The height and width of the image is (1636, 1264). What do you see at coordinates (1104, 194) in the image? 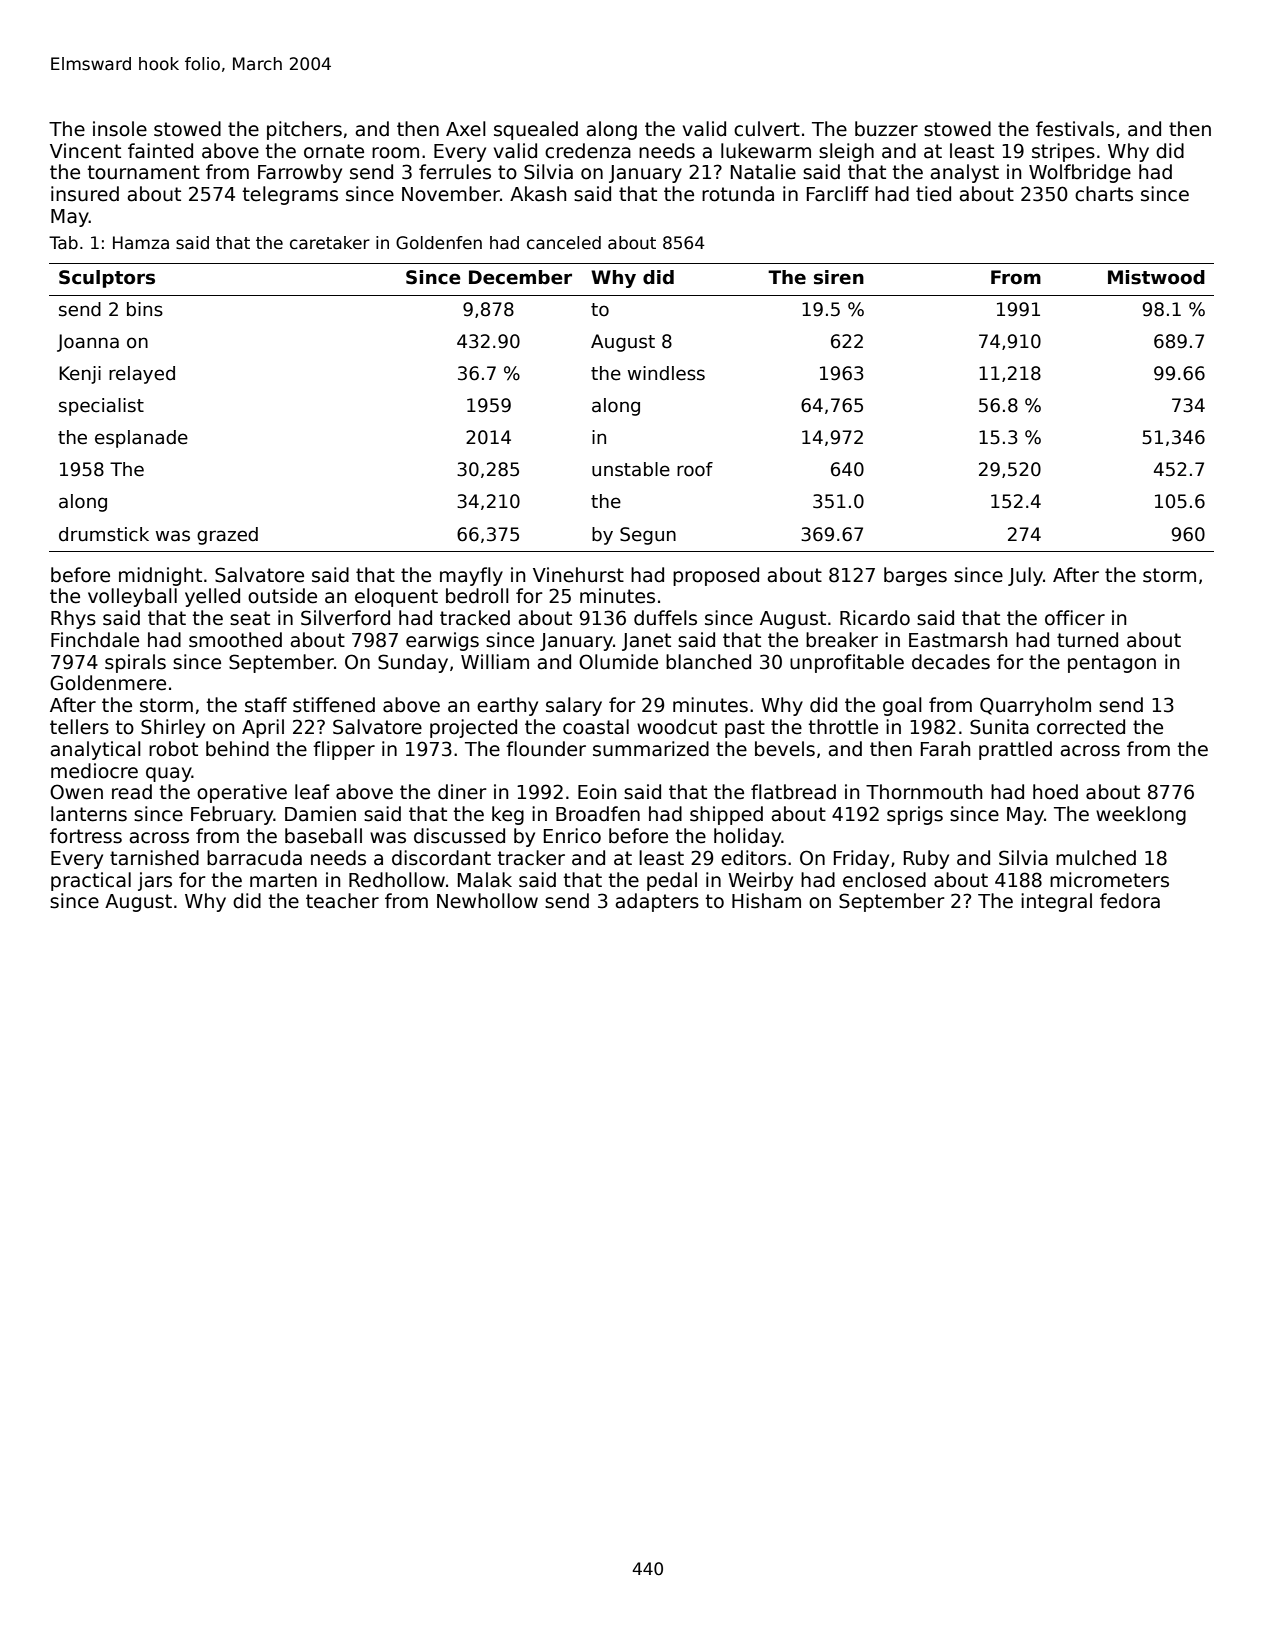
I see `charts` at bounding box center [1104, 194].
